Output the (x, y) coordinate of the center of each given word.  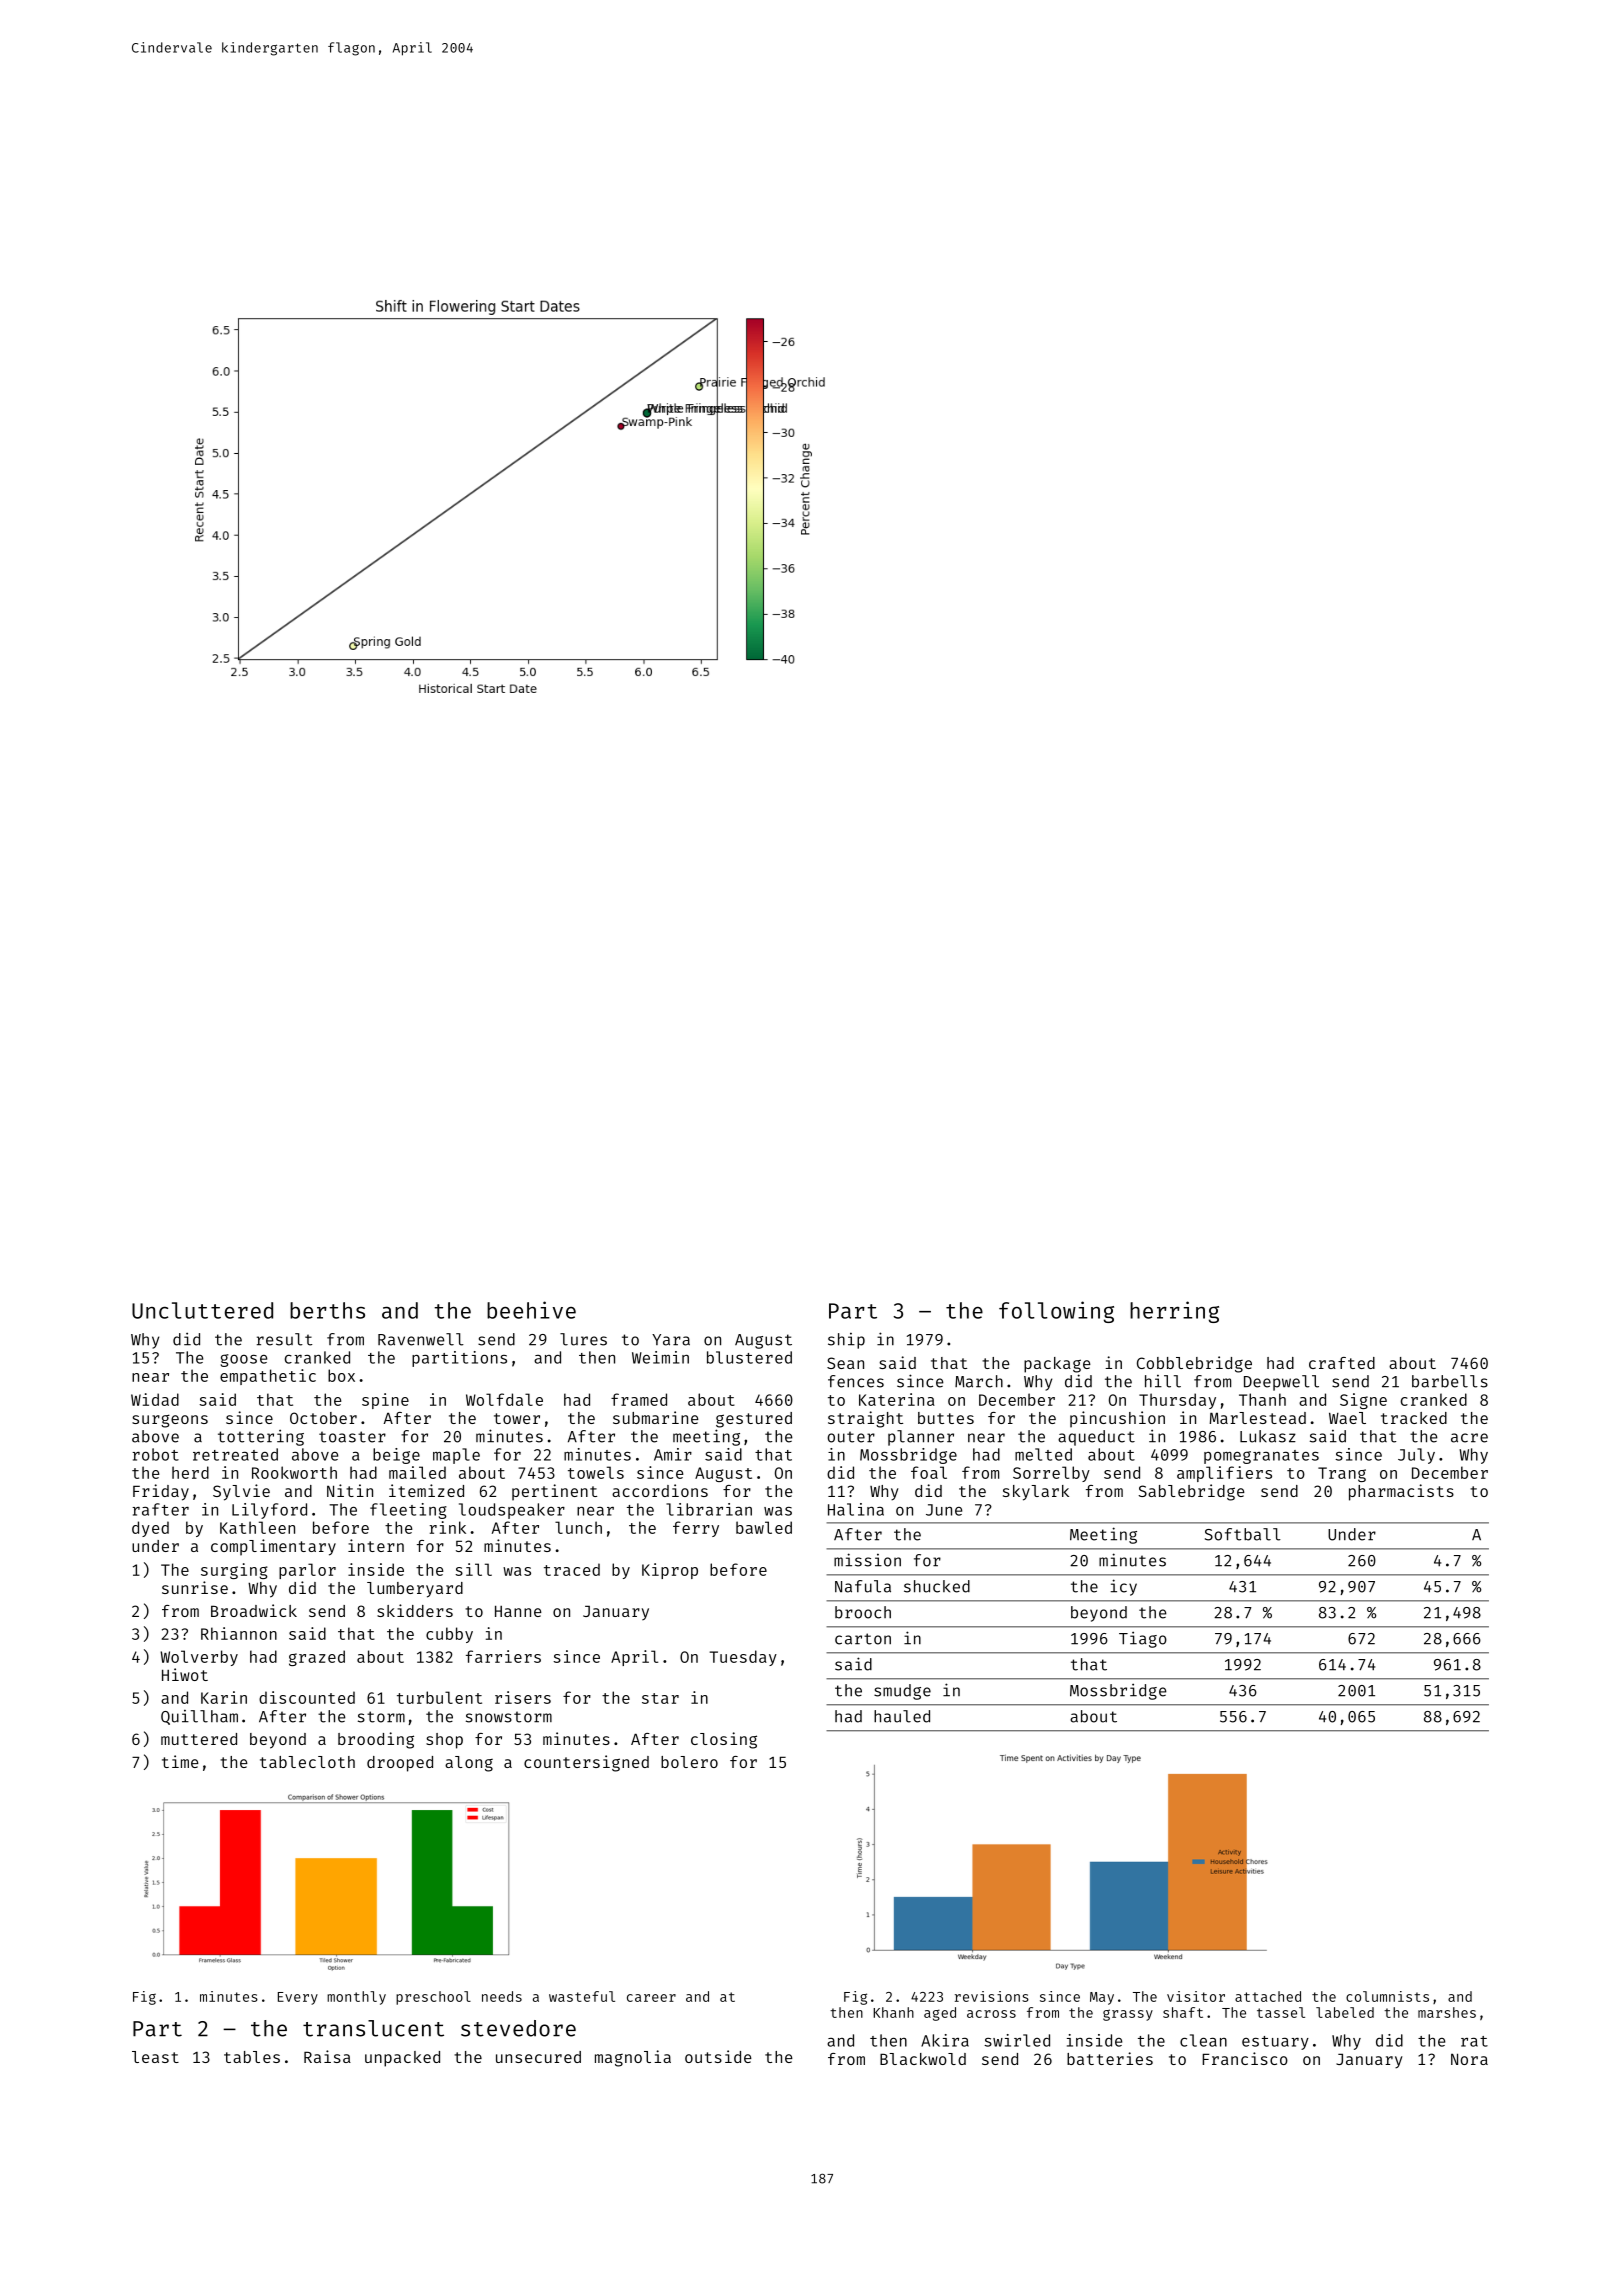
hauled (902, 1716)
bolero (689, 1762)
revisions (992, 1996)
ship (846, 1341)
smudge (902, 1692)
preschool (433, 1998)
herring (1174, 1312)
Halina (856, 1509)
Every (298, 1998)
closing (724, 1740)
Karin (224, 1697)
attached (1268, 1996)
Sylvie (241, 1492)
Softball (1243, 1534)
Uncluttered (202, 1310)
